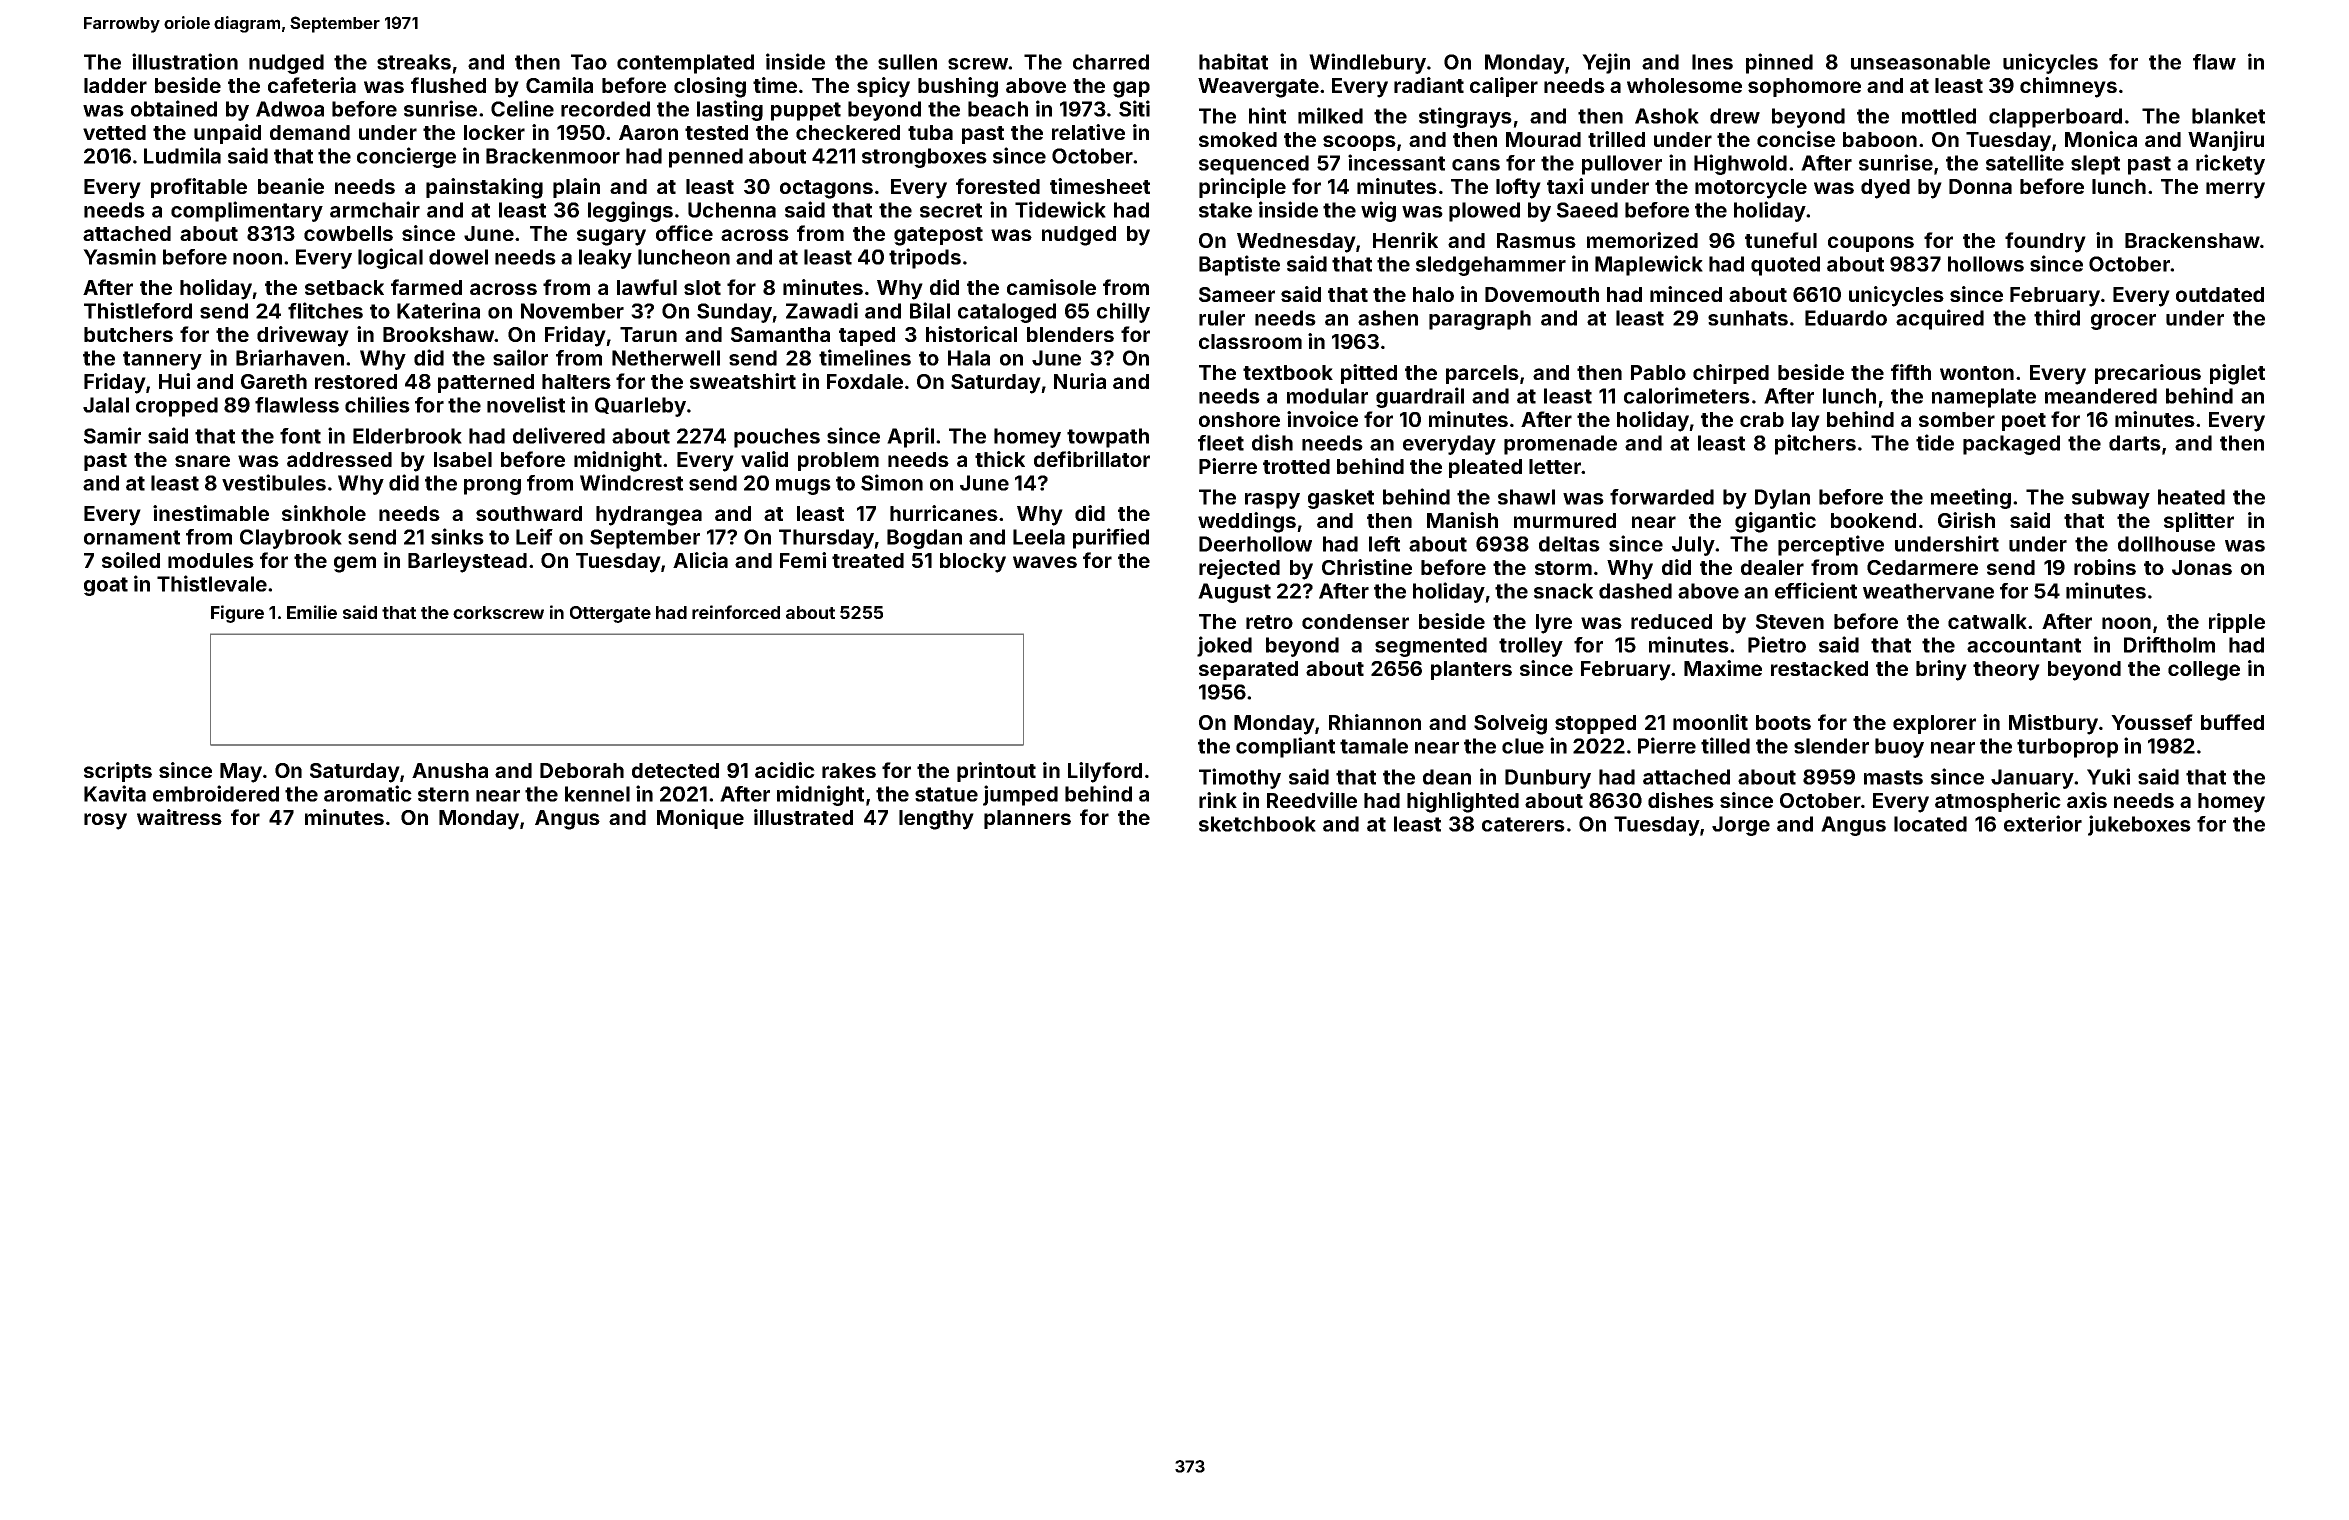  I want to click on efficient, so click(1816, 590).
